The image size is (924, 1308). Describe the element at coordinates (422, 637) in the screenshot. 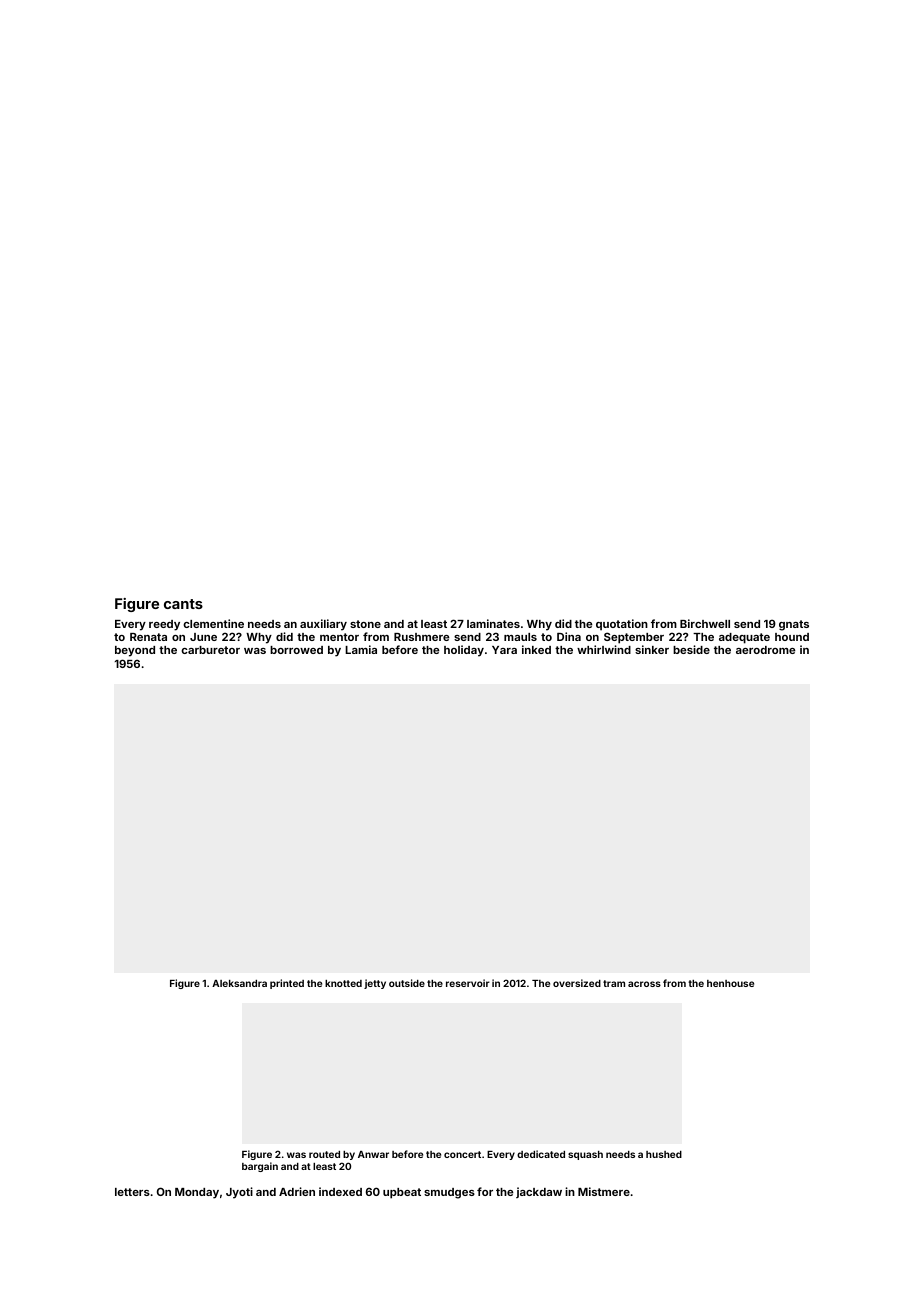

I see `Rushmere` at that location.
